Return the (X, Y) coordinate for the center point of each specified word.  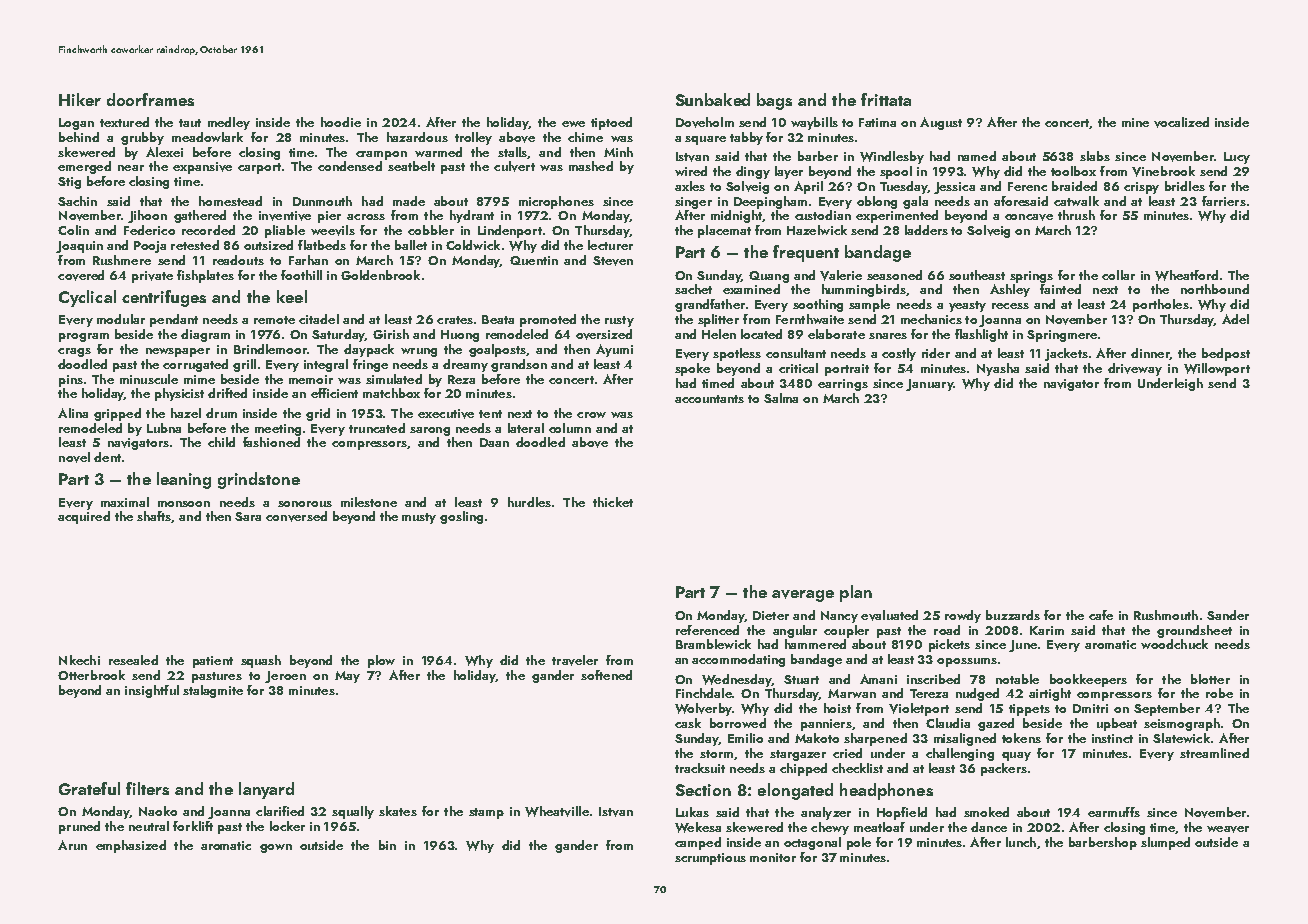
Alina (73, 413)
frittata (886, 99)
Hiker (80, 99)
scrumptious (710, 859)
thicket (613, 502)
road (947, 630)
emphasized (131, 846)
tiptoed (611, 123)
